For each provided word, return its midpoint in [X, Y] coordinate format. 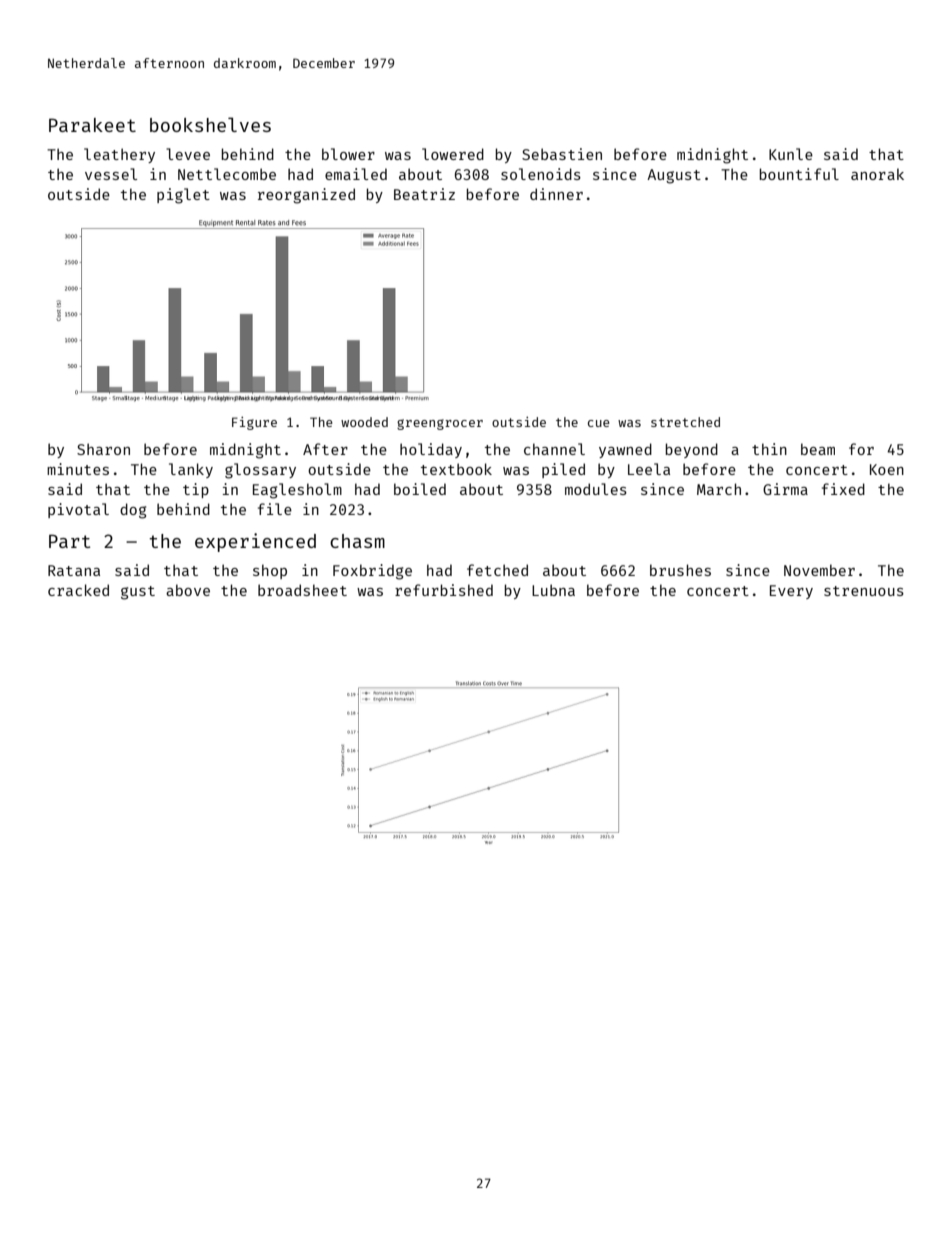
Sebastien [562, 154]
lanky [191, 470]
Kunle [791, 154]
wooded [364, 422]
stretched [685, 422]
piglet [183, 196]
